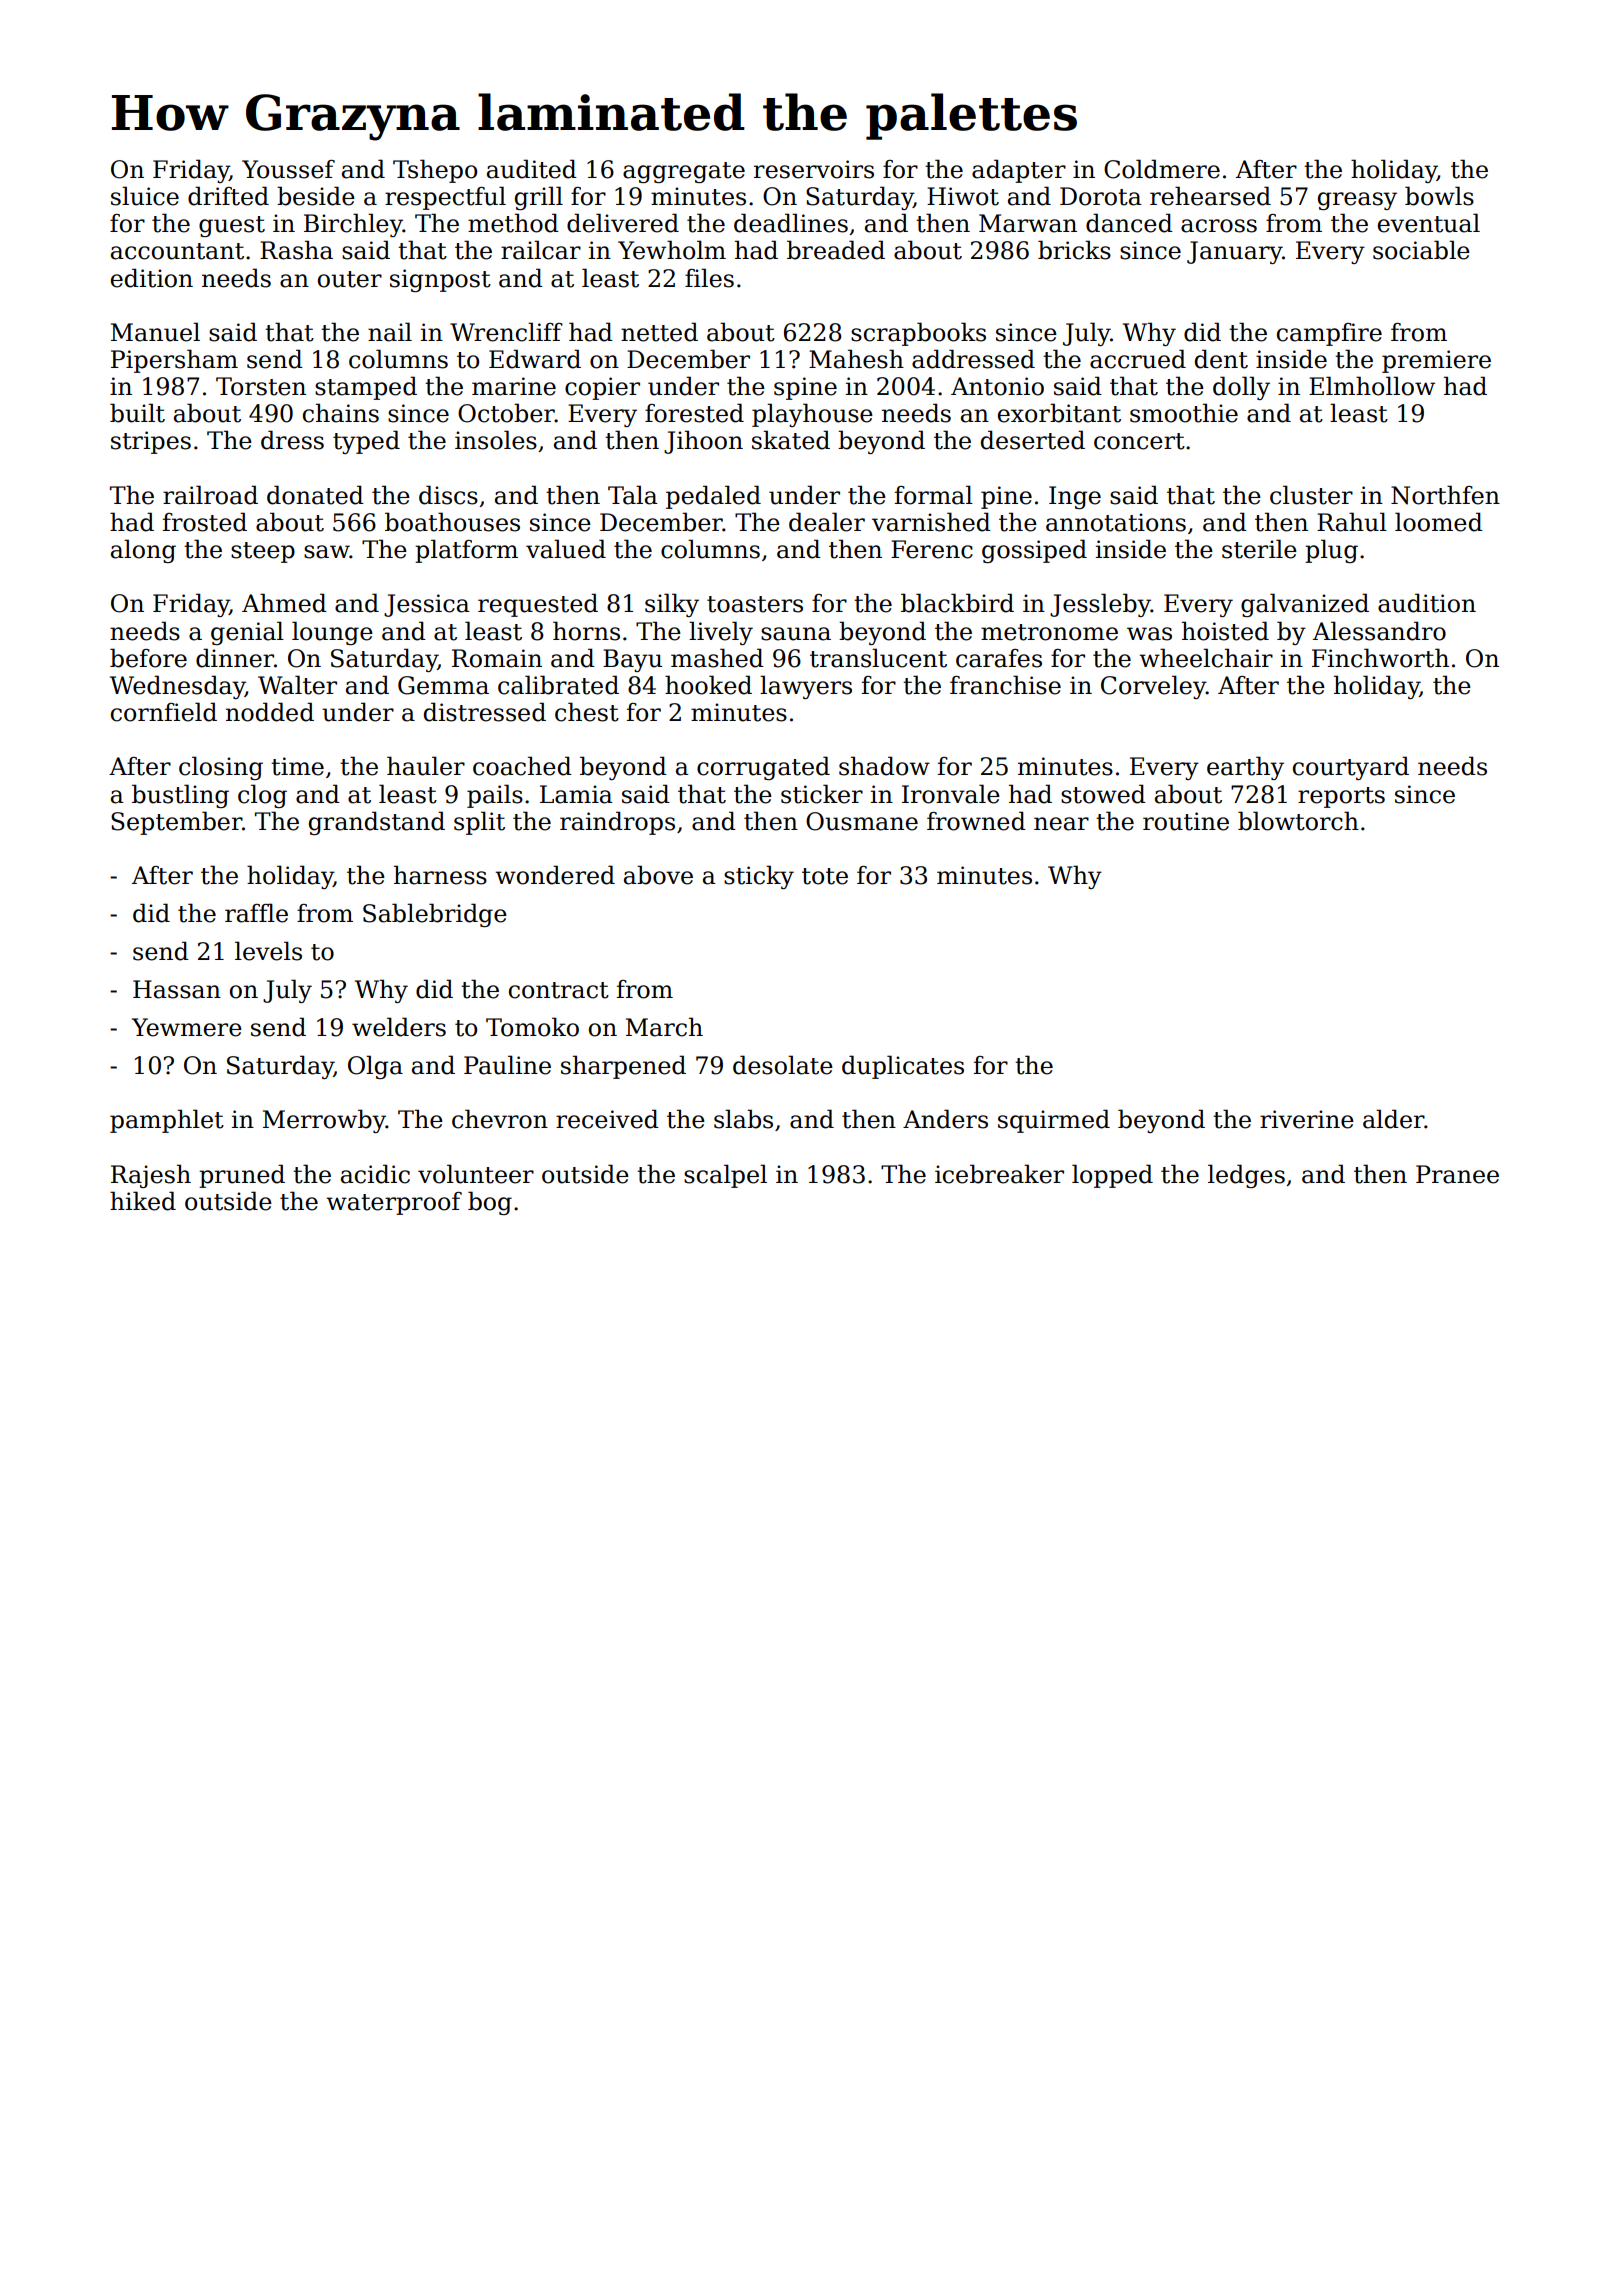  What do you see at coordinates (143, 1201) in the page?
I see `hiked` at bounding box center [143, 1201].
